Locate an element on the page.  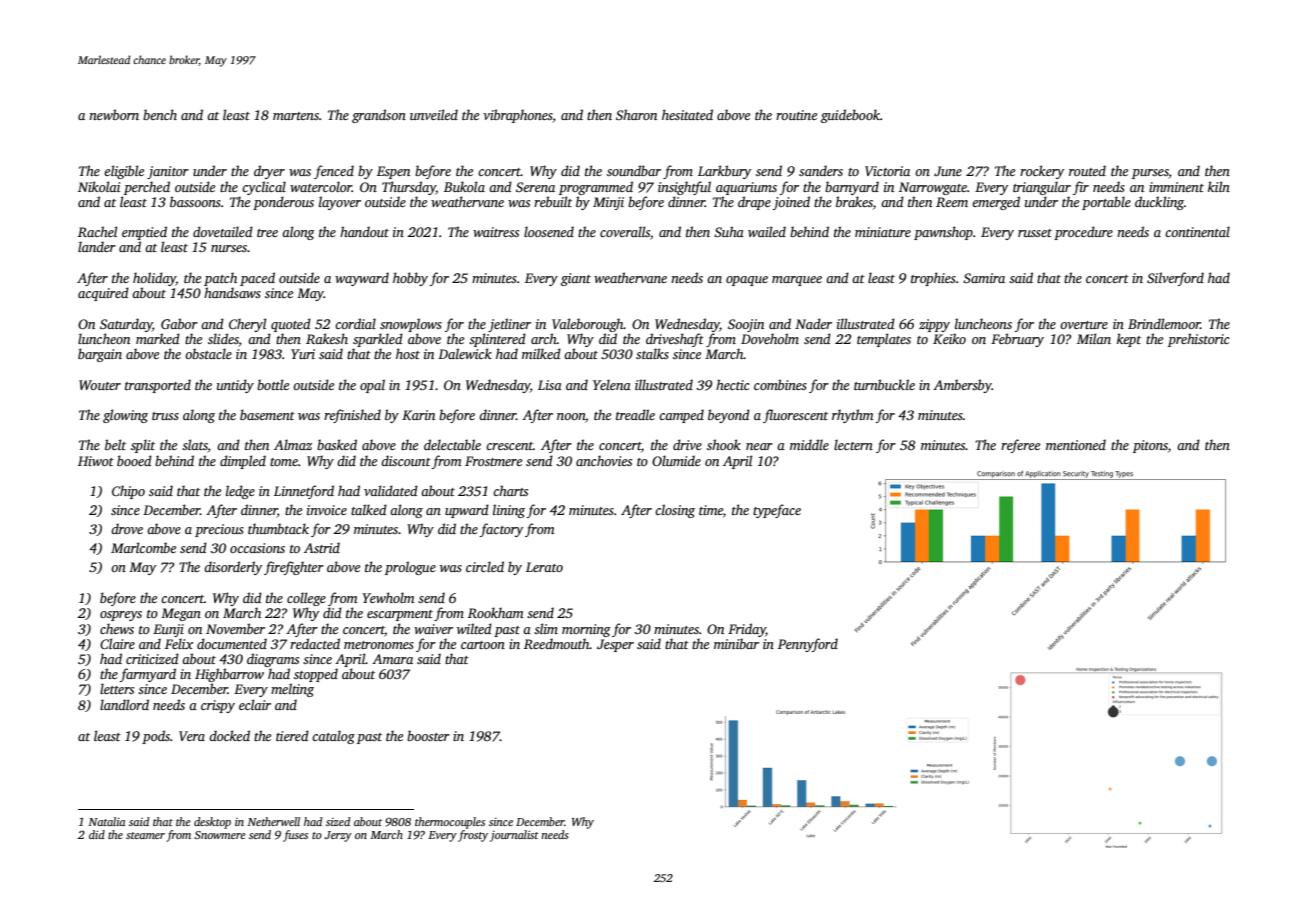
Dalewick is located at coordinates (465, 353).
